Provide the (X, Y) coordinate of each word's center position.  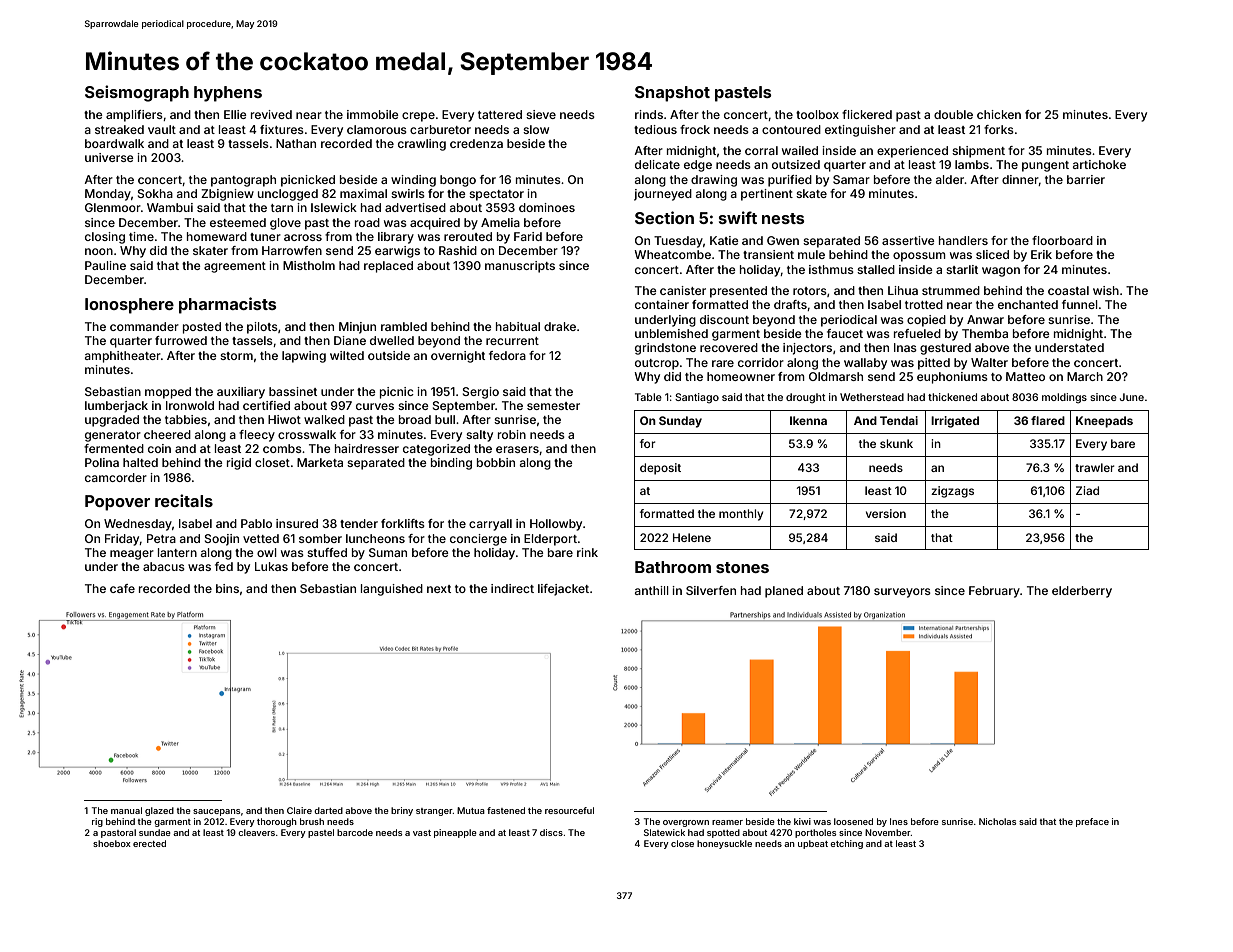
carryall (490, 525)
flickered (867, 114)
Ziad (1087, 490)
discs (551, 832)
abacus (164, 566)
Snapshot (672, 94)
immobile (373, 114)
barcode (355, 832)
